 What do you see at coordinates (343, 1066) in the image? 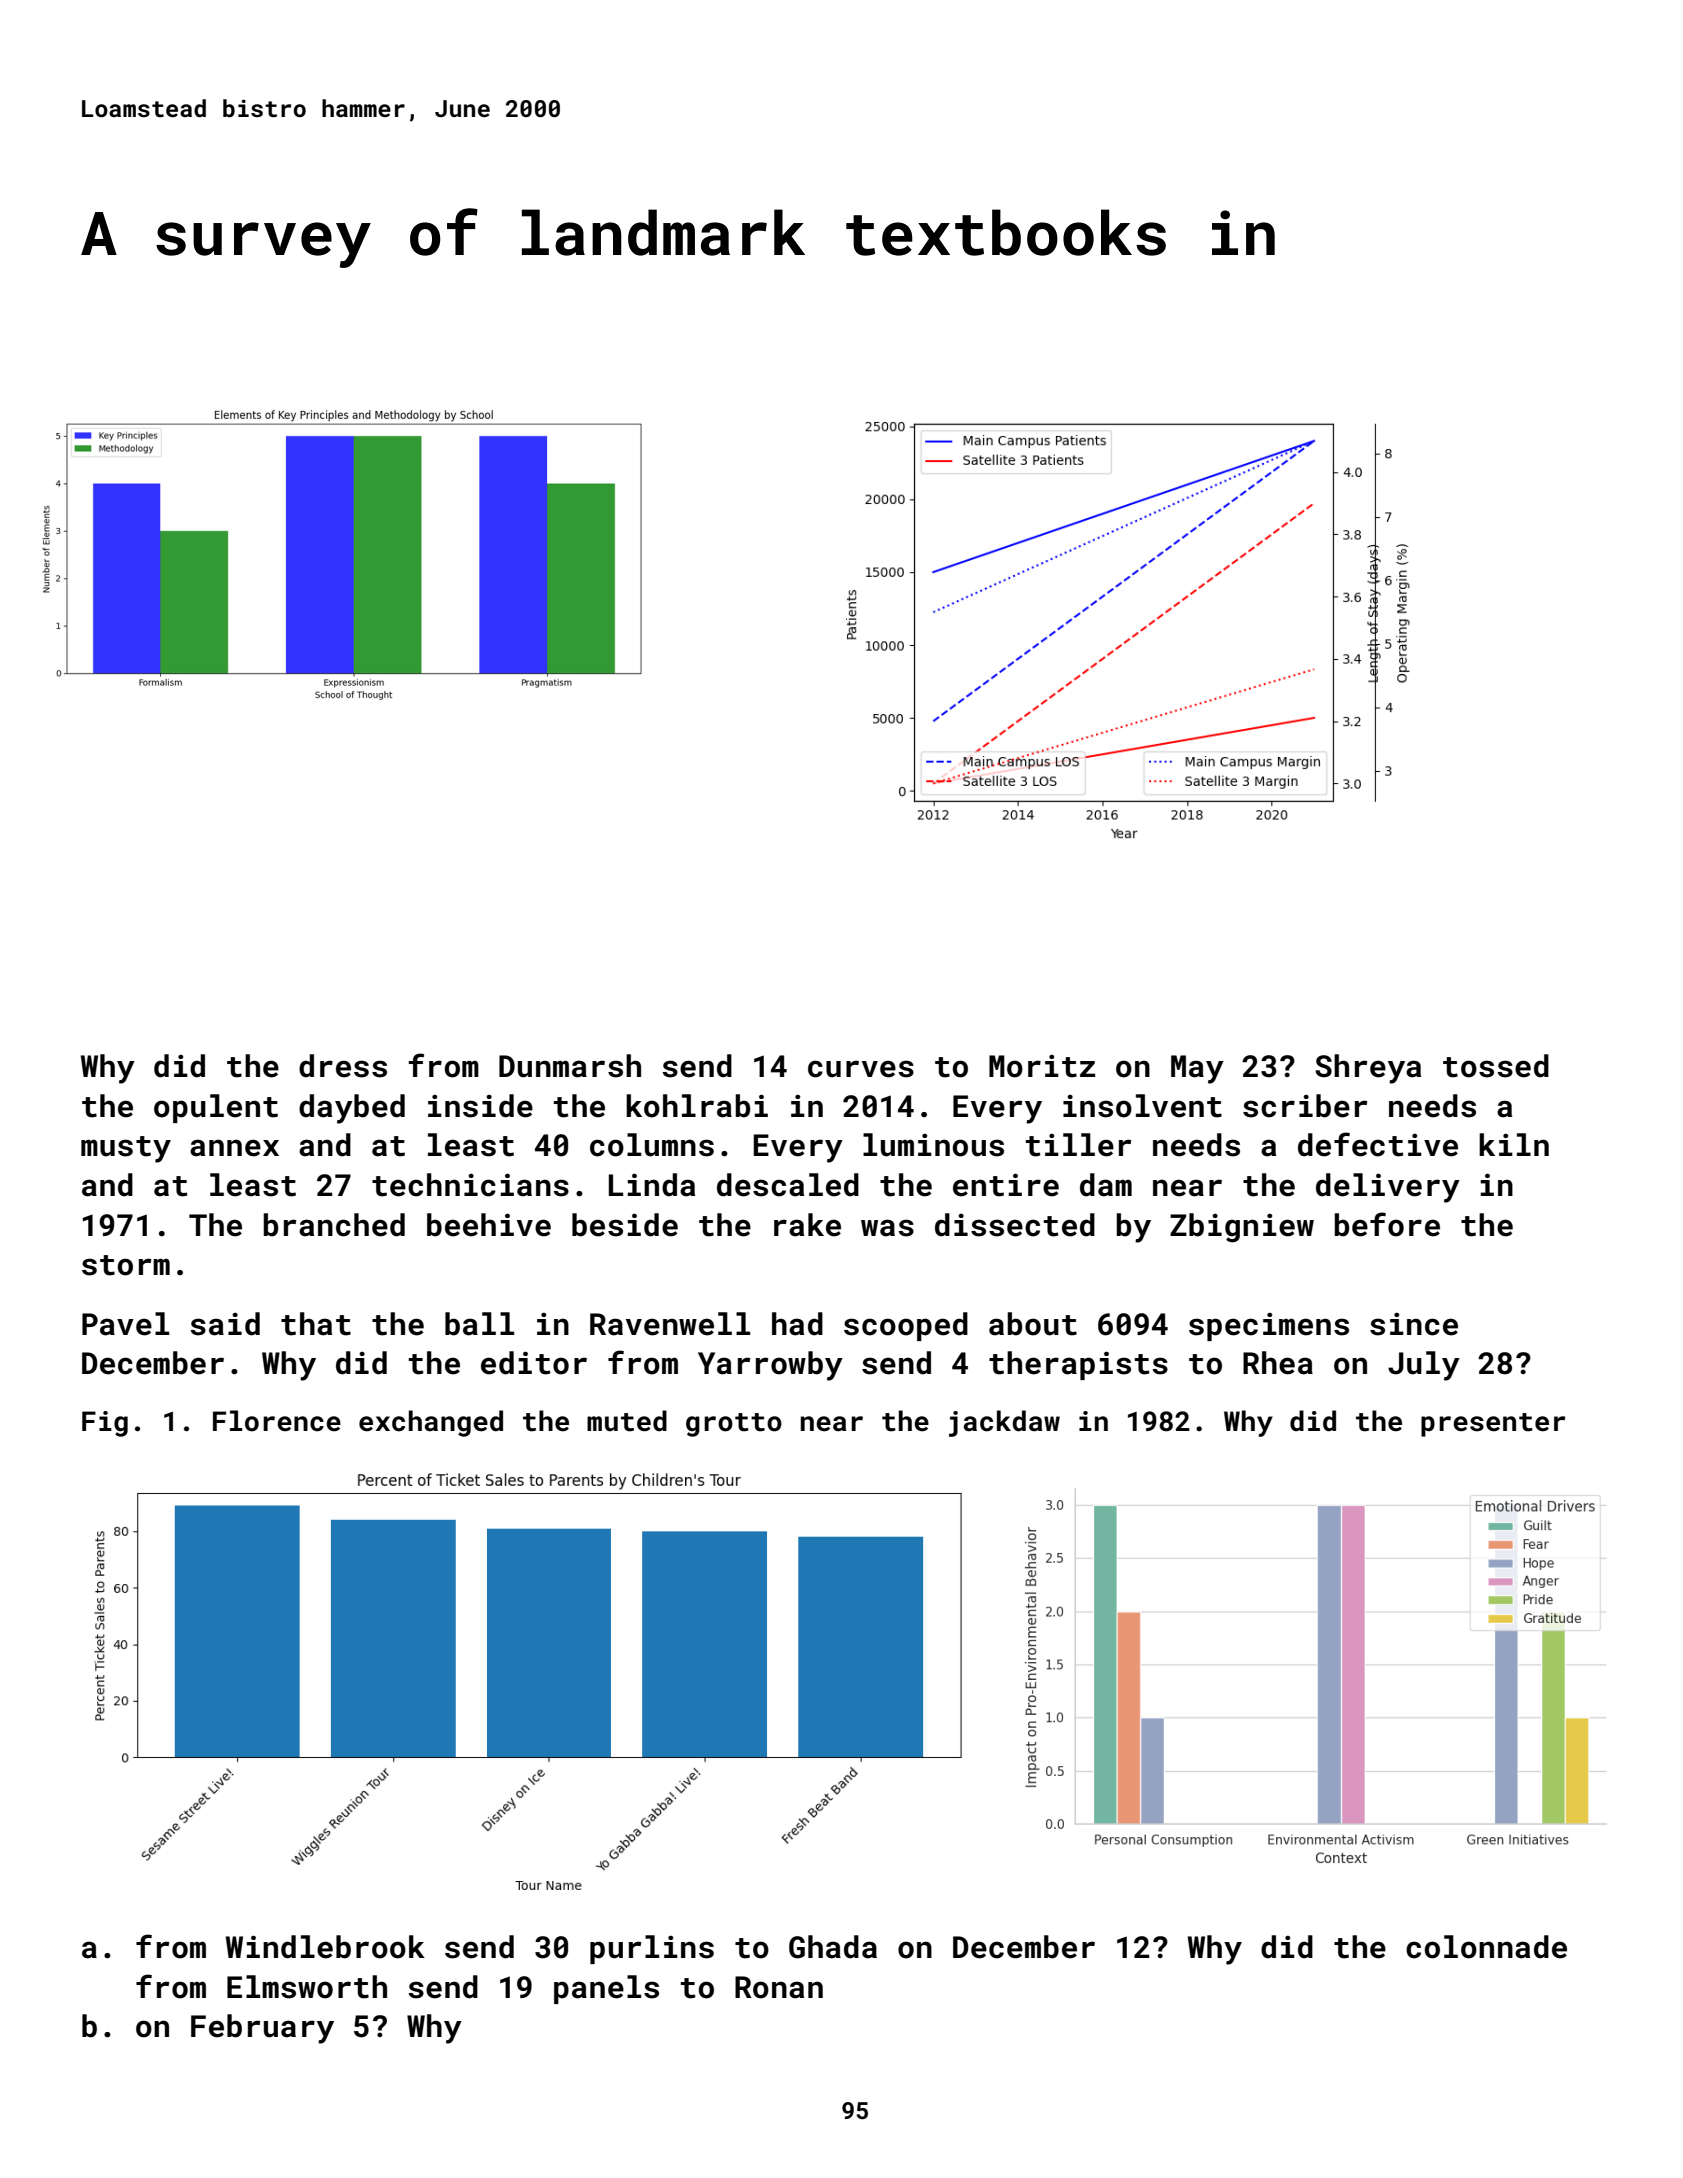
I see `dress` at bounding box center [343, 1066].
